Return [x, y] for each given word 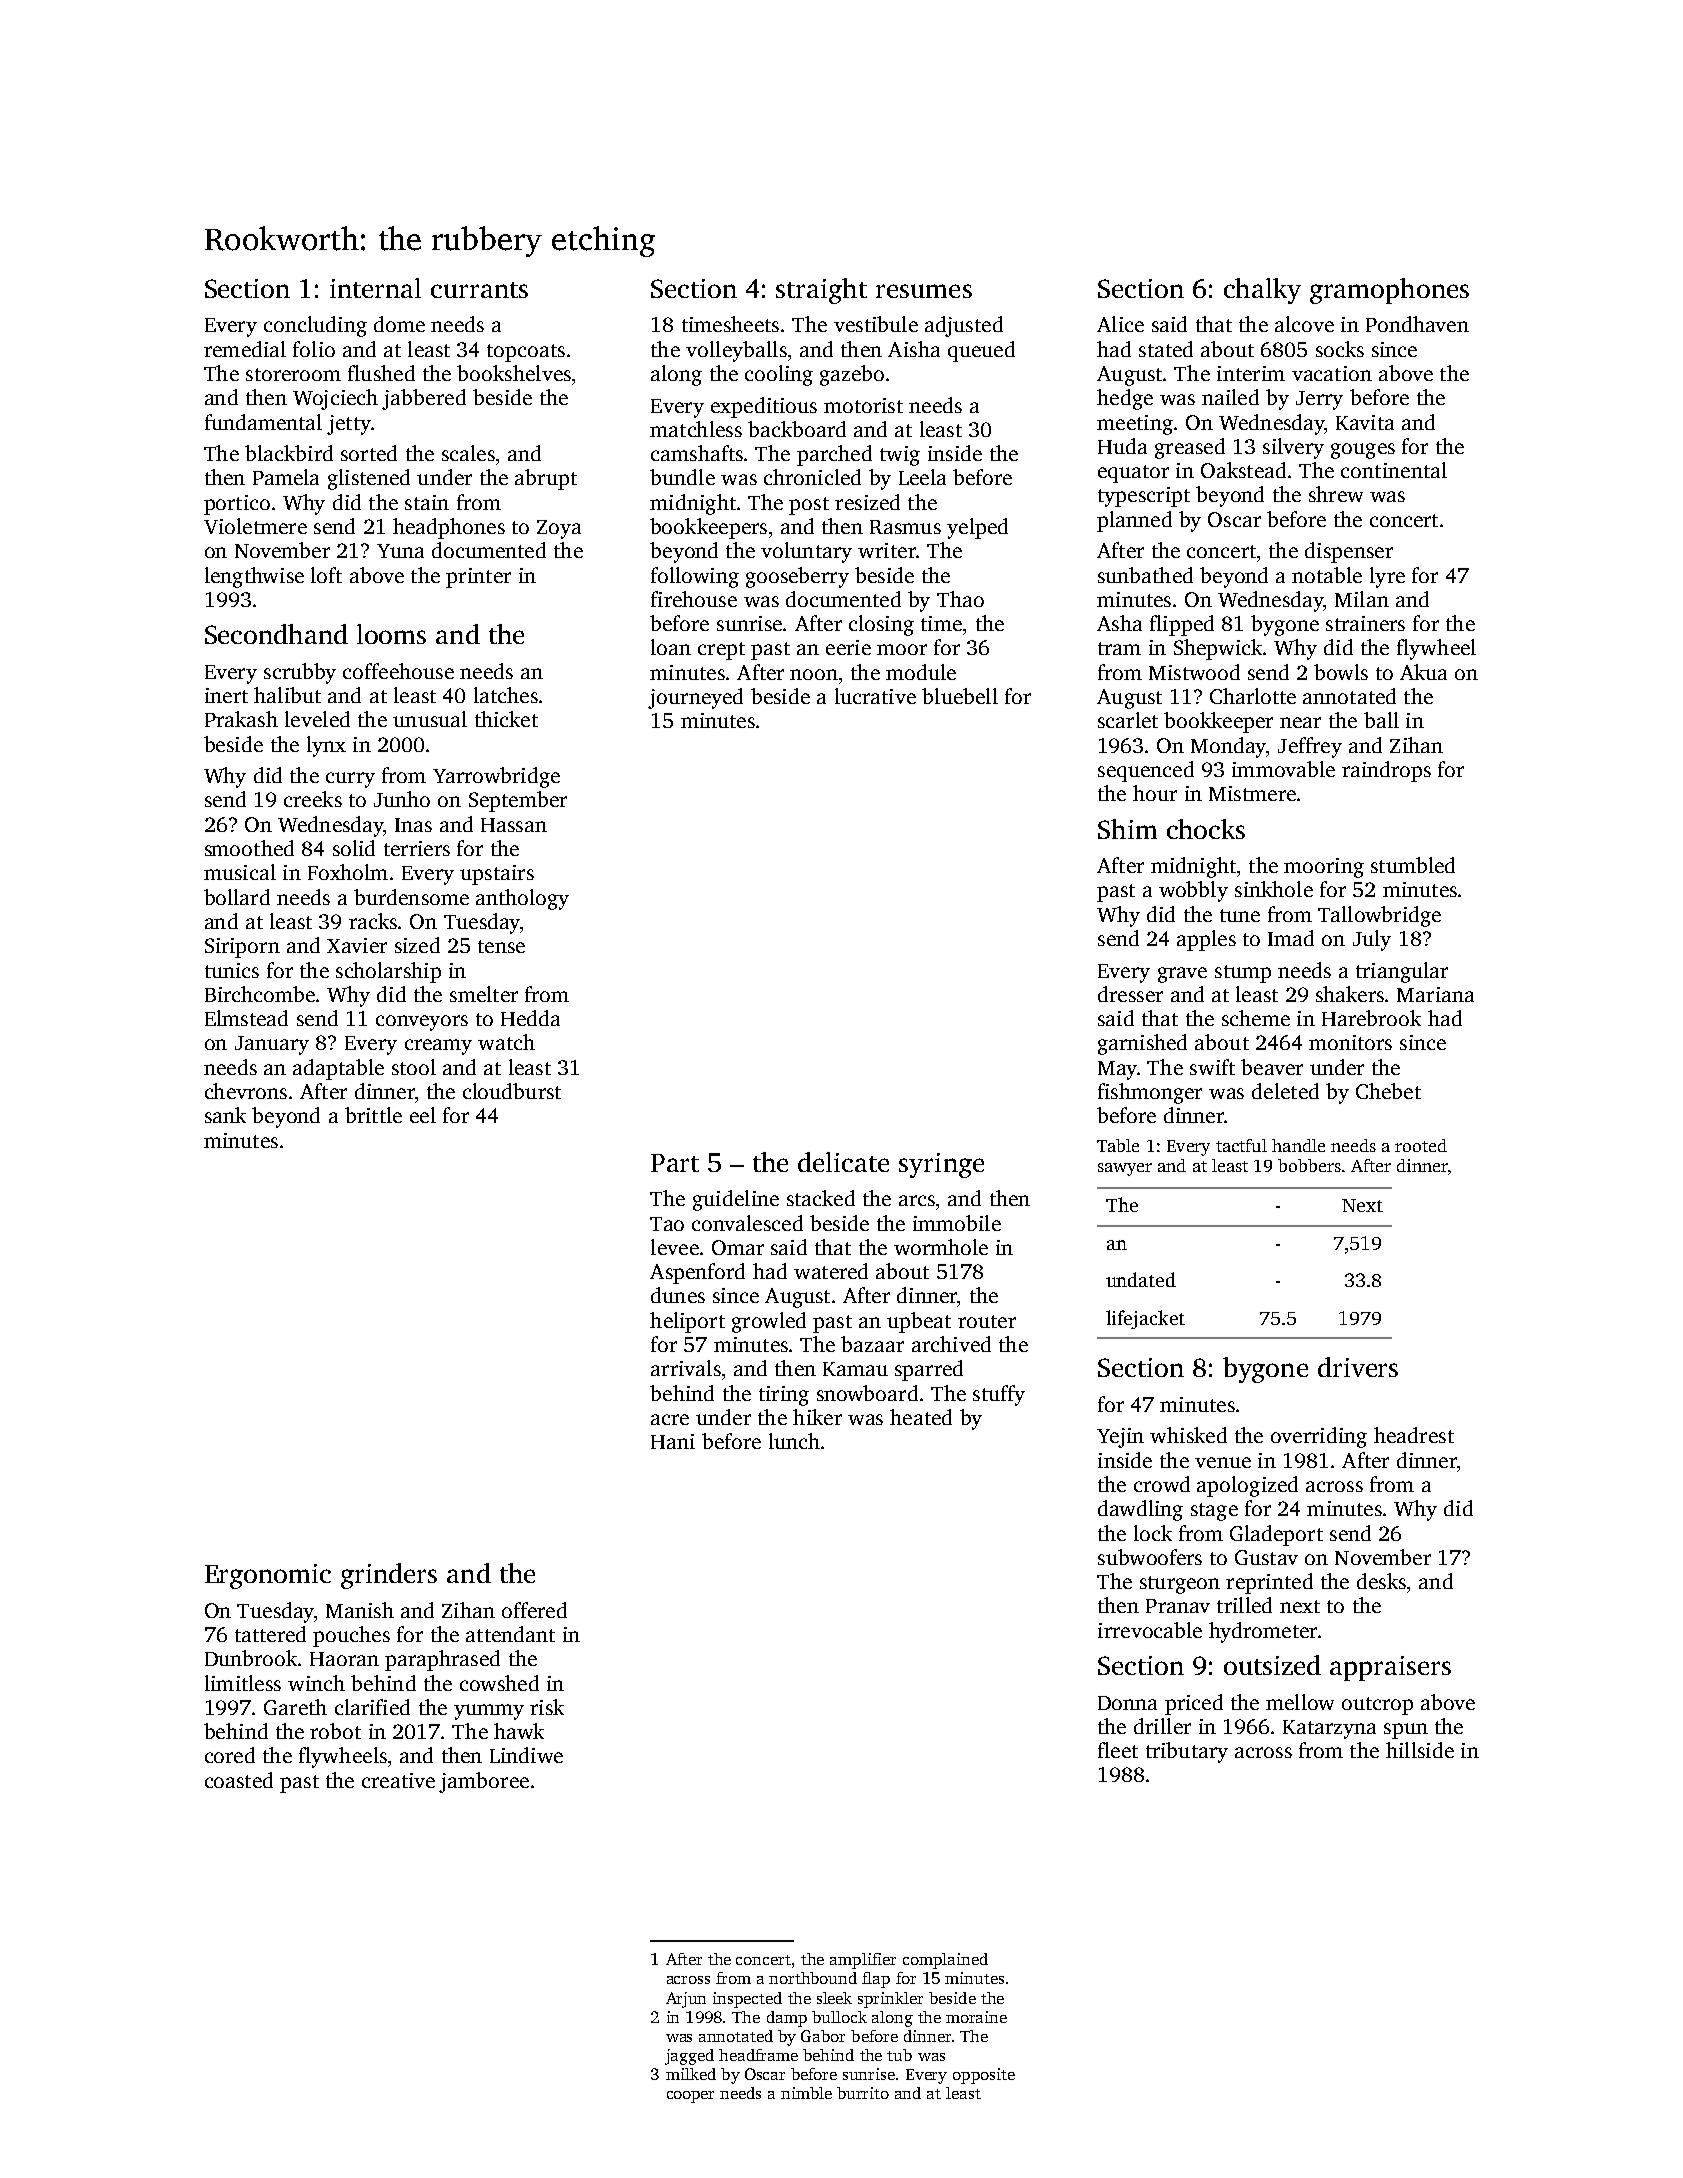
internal [375, 288]
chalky [1262, 291]
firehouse [694, 599]
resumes [924, 291]
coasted [239, 1780]
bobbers [1309, 1165]
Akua [1423, 672]
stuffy [999, 1395]
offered [534, 1610]
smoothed [249, 848]
